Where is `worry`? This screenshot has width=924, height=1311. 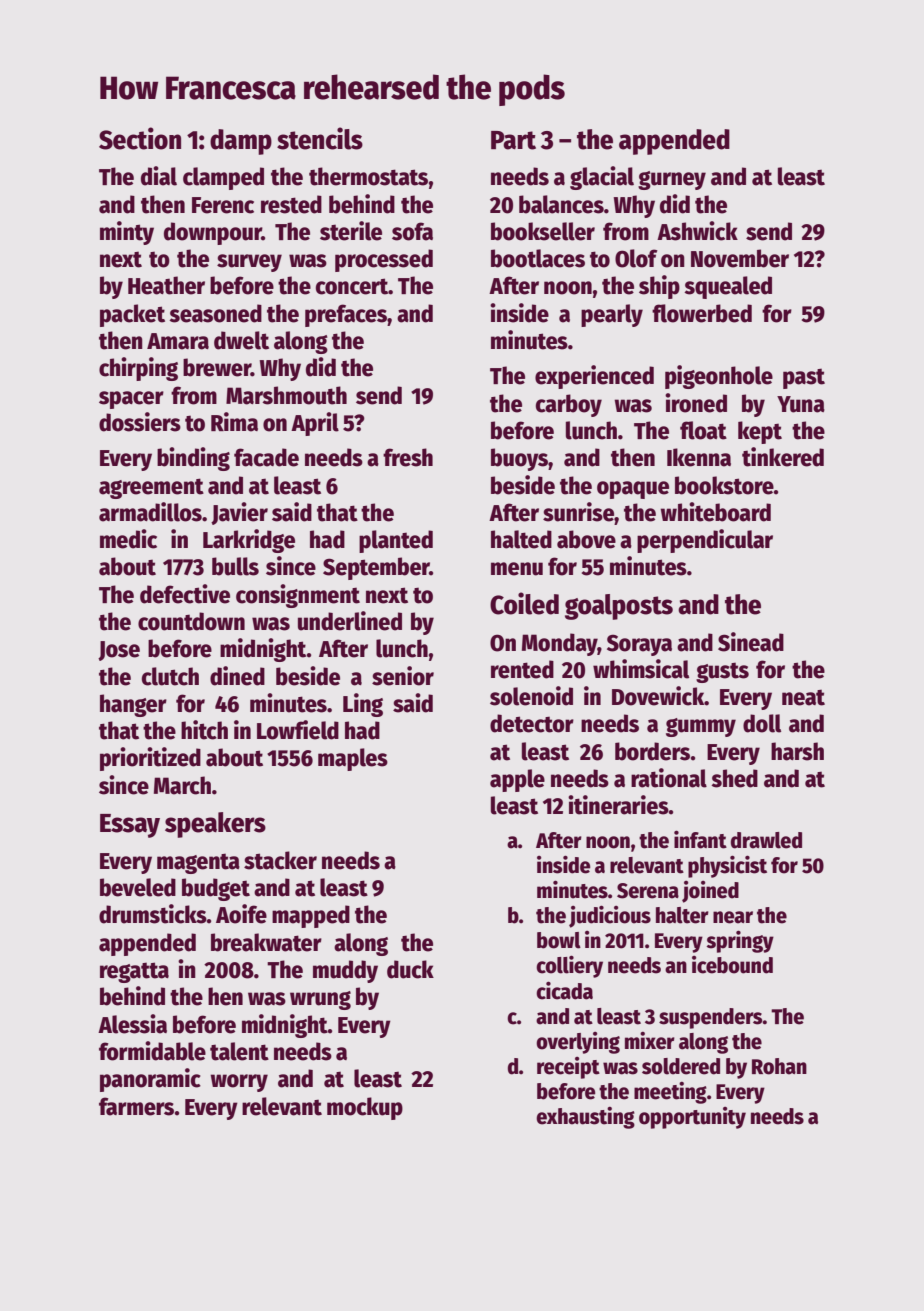 worry is located at coordinates (239, 1083).
